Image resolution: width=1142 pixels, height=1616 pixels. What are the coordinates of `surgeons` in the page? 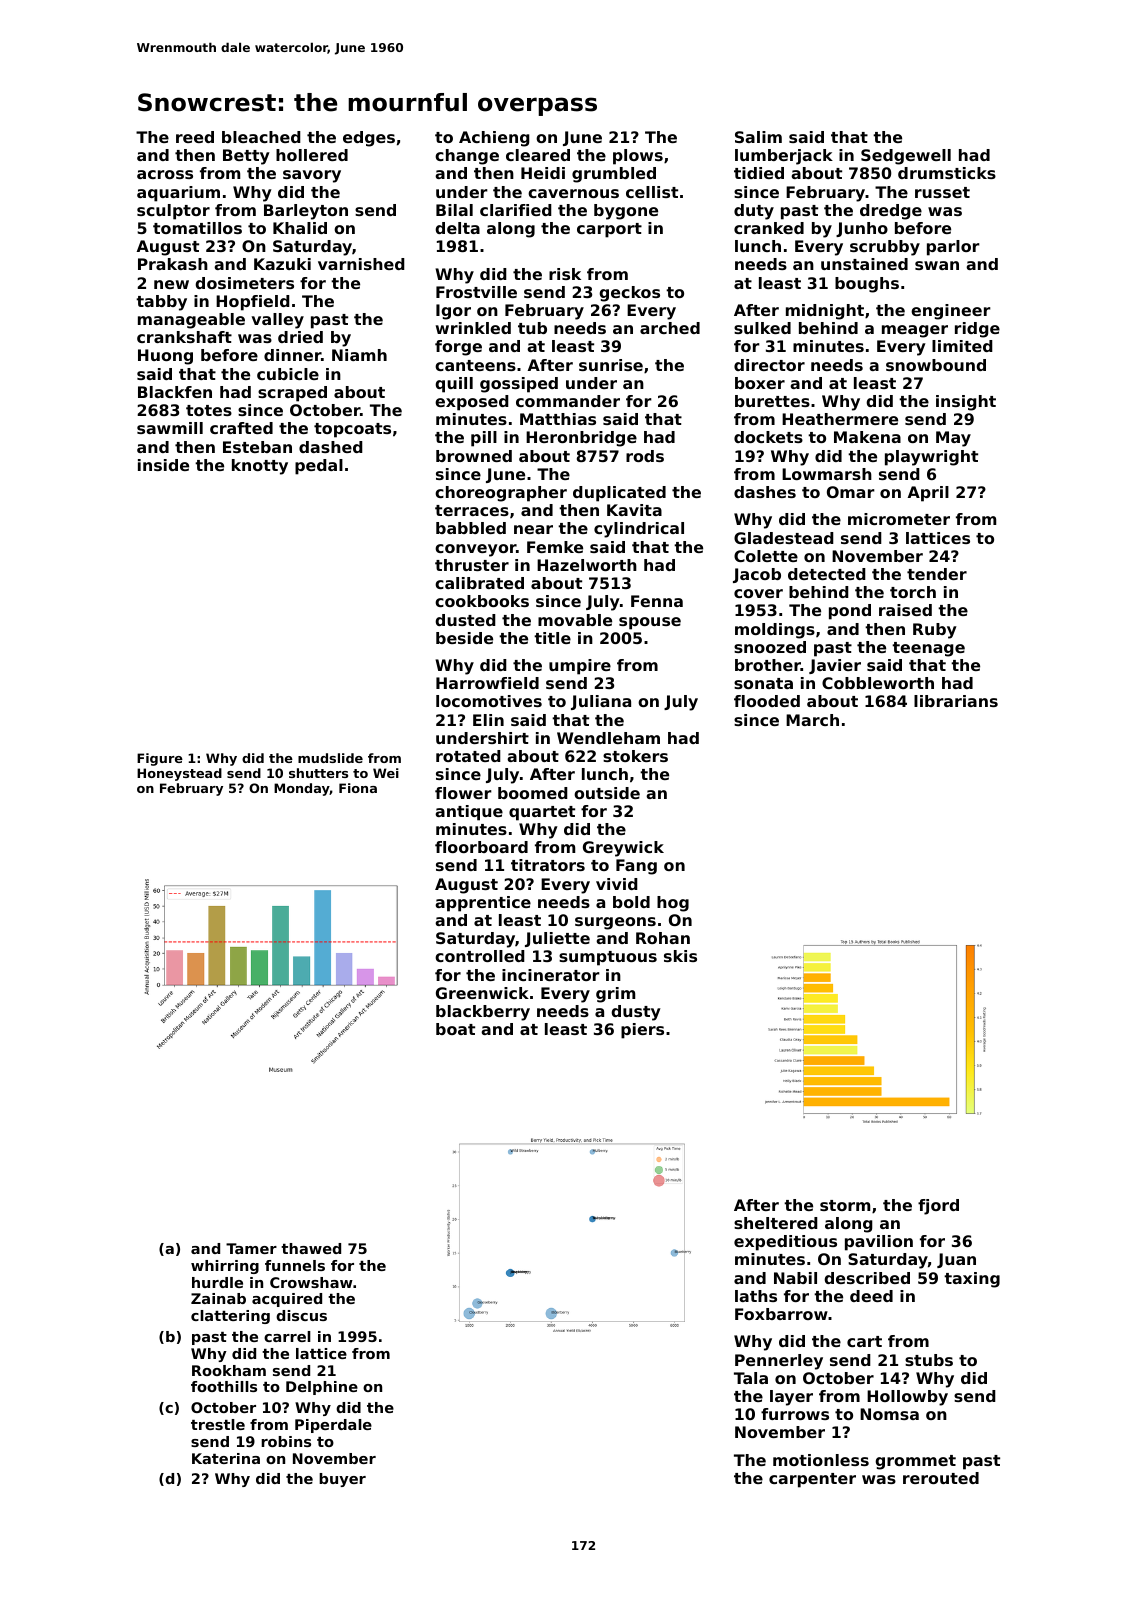 It's located at (615, 923).
